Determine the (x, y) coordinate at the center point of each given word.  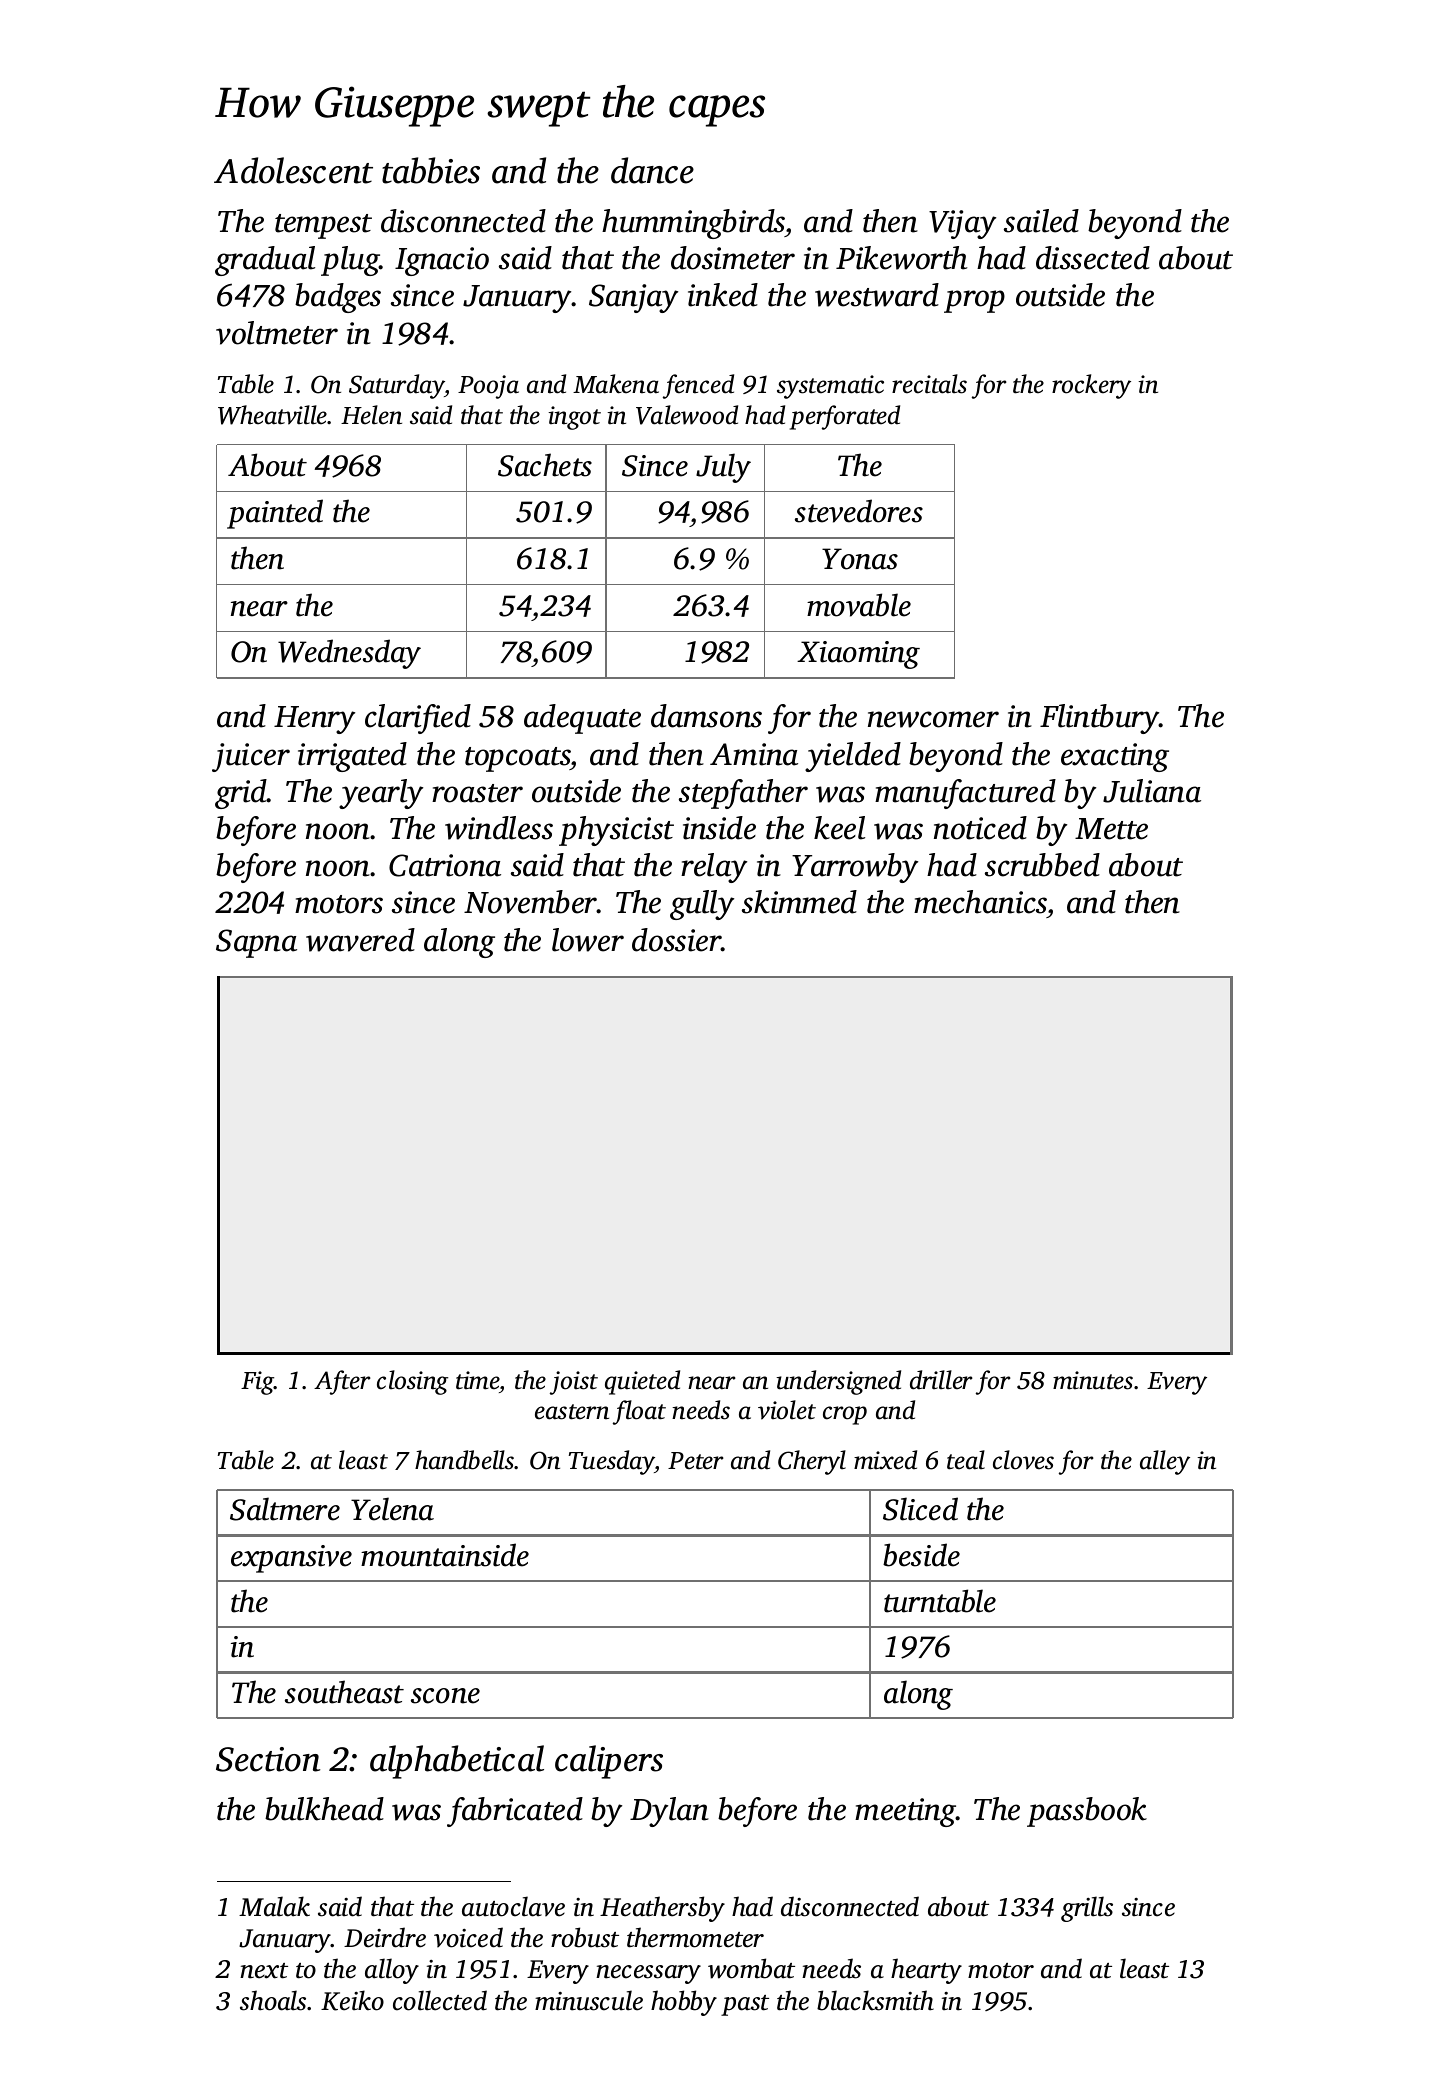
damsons (706, 716)
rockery (1091, 386)
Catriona (445, 865)
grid (241, 794)
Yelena (392, 1509)
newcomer (933, 719)
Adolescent (293, 170)
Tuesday (612, 1462)
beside (921, 1555)
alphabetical (457, 1762)
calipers (609, 1762)
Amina (754, 754)
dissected (1093, 258)
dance (652, 170)
